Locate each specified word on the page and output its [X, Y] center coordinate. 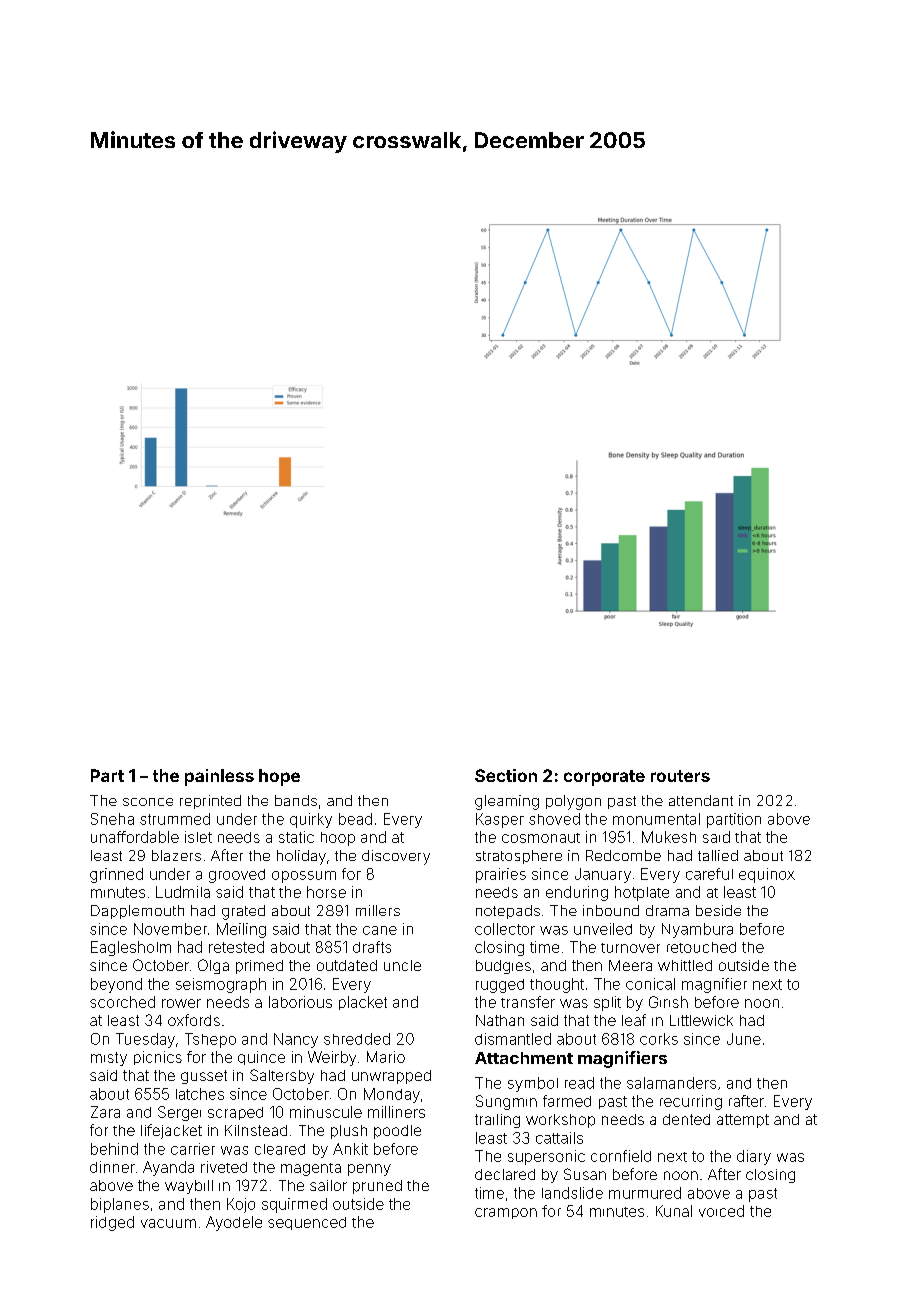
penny [369, 1170]
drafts [372, 947]
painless [219, 777]
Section [506, 775]
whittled [685, 965]
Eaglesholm [131, 948]
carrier [193, 1149]
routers [680, 776]
